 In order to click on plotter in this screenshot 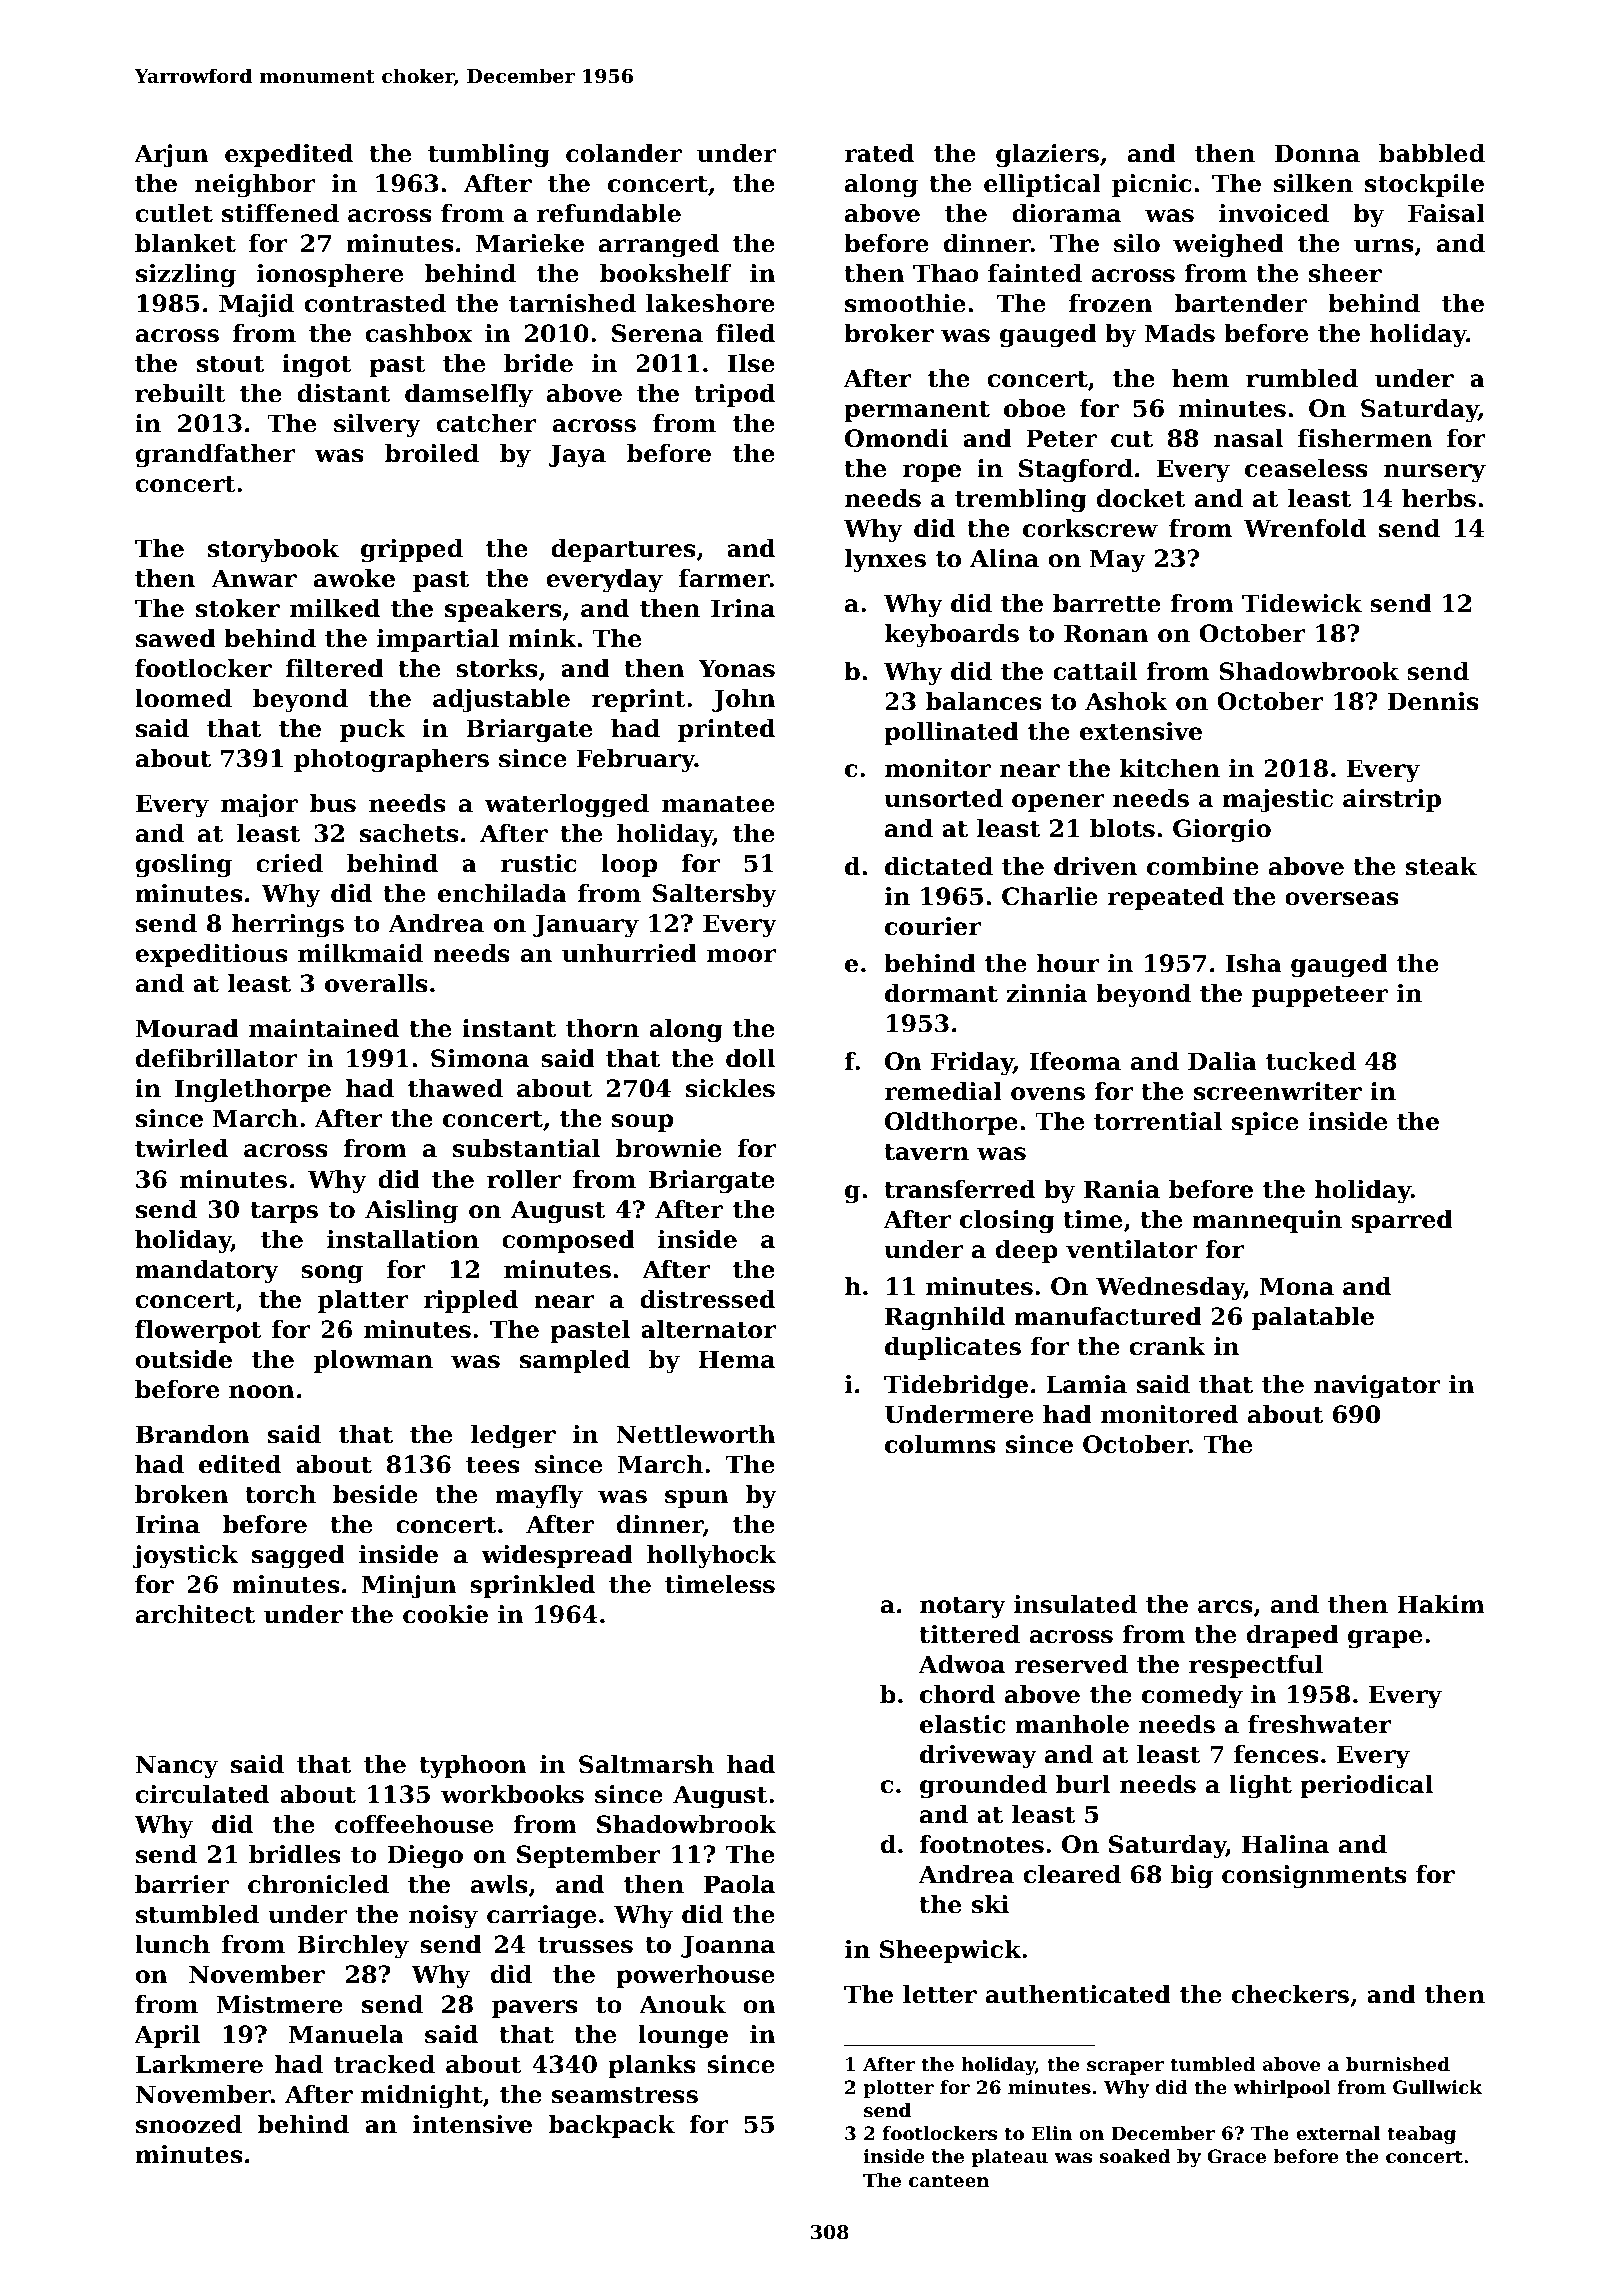, I will do `click(898, 2089)`.
